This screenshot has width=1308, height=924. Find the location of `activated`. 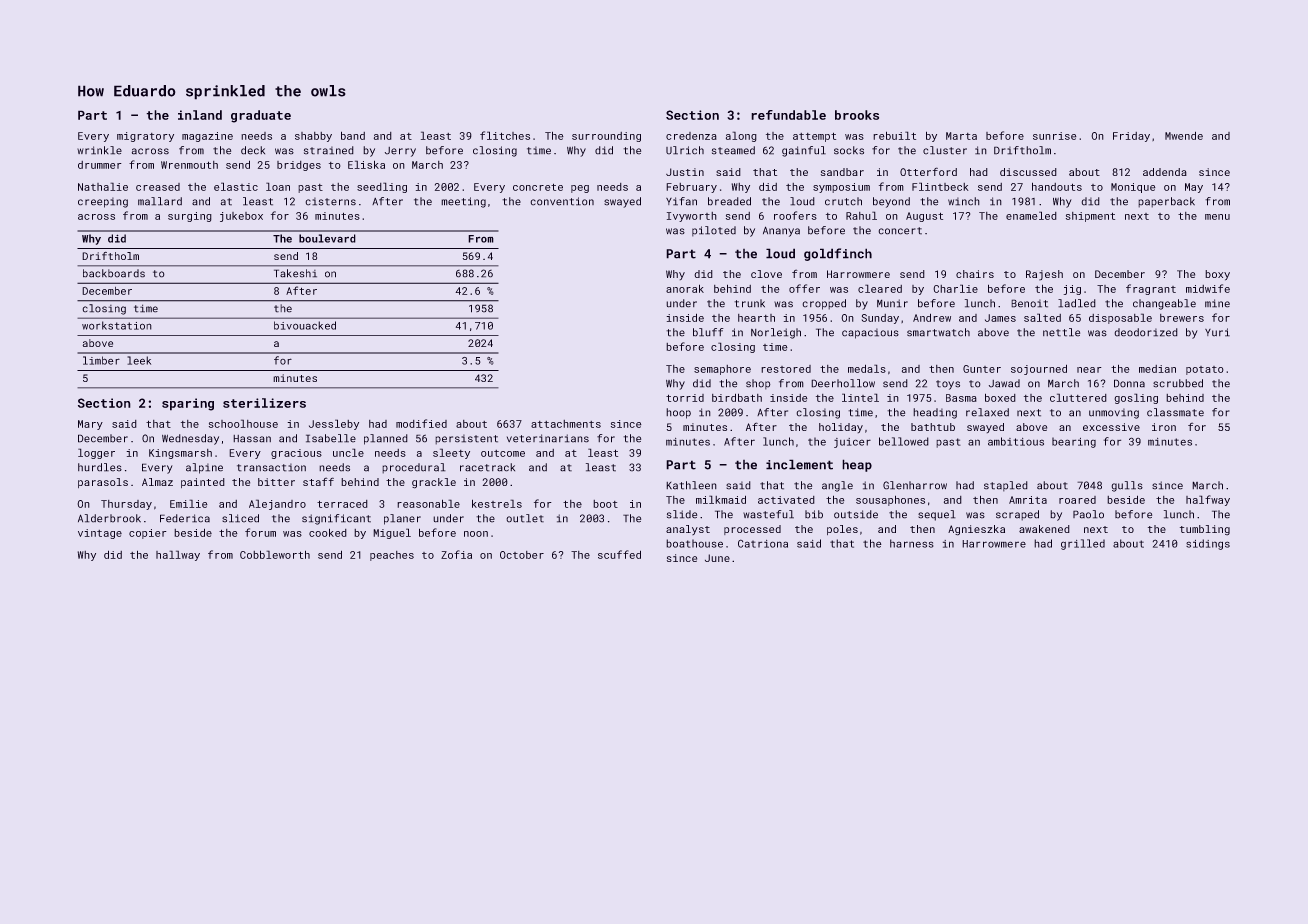

activated is located at coordinates (786, 500).
